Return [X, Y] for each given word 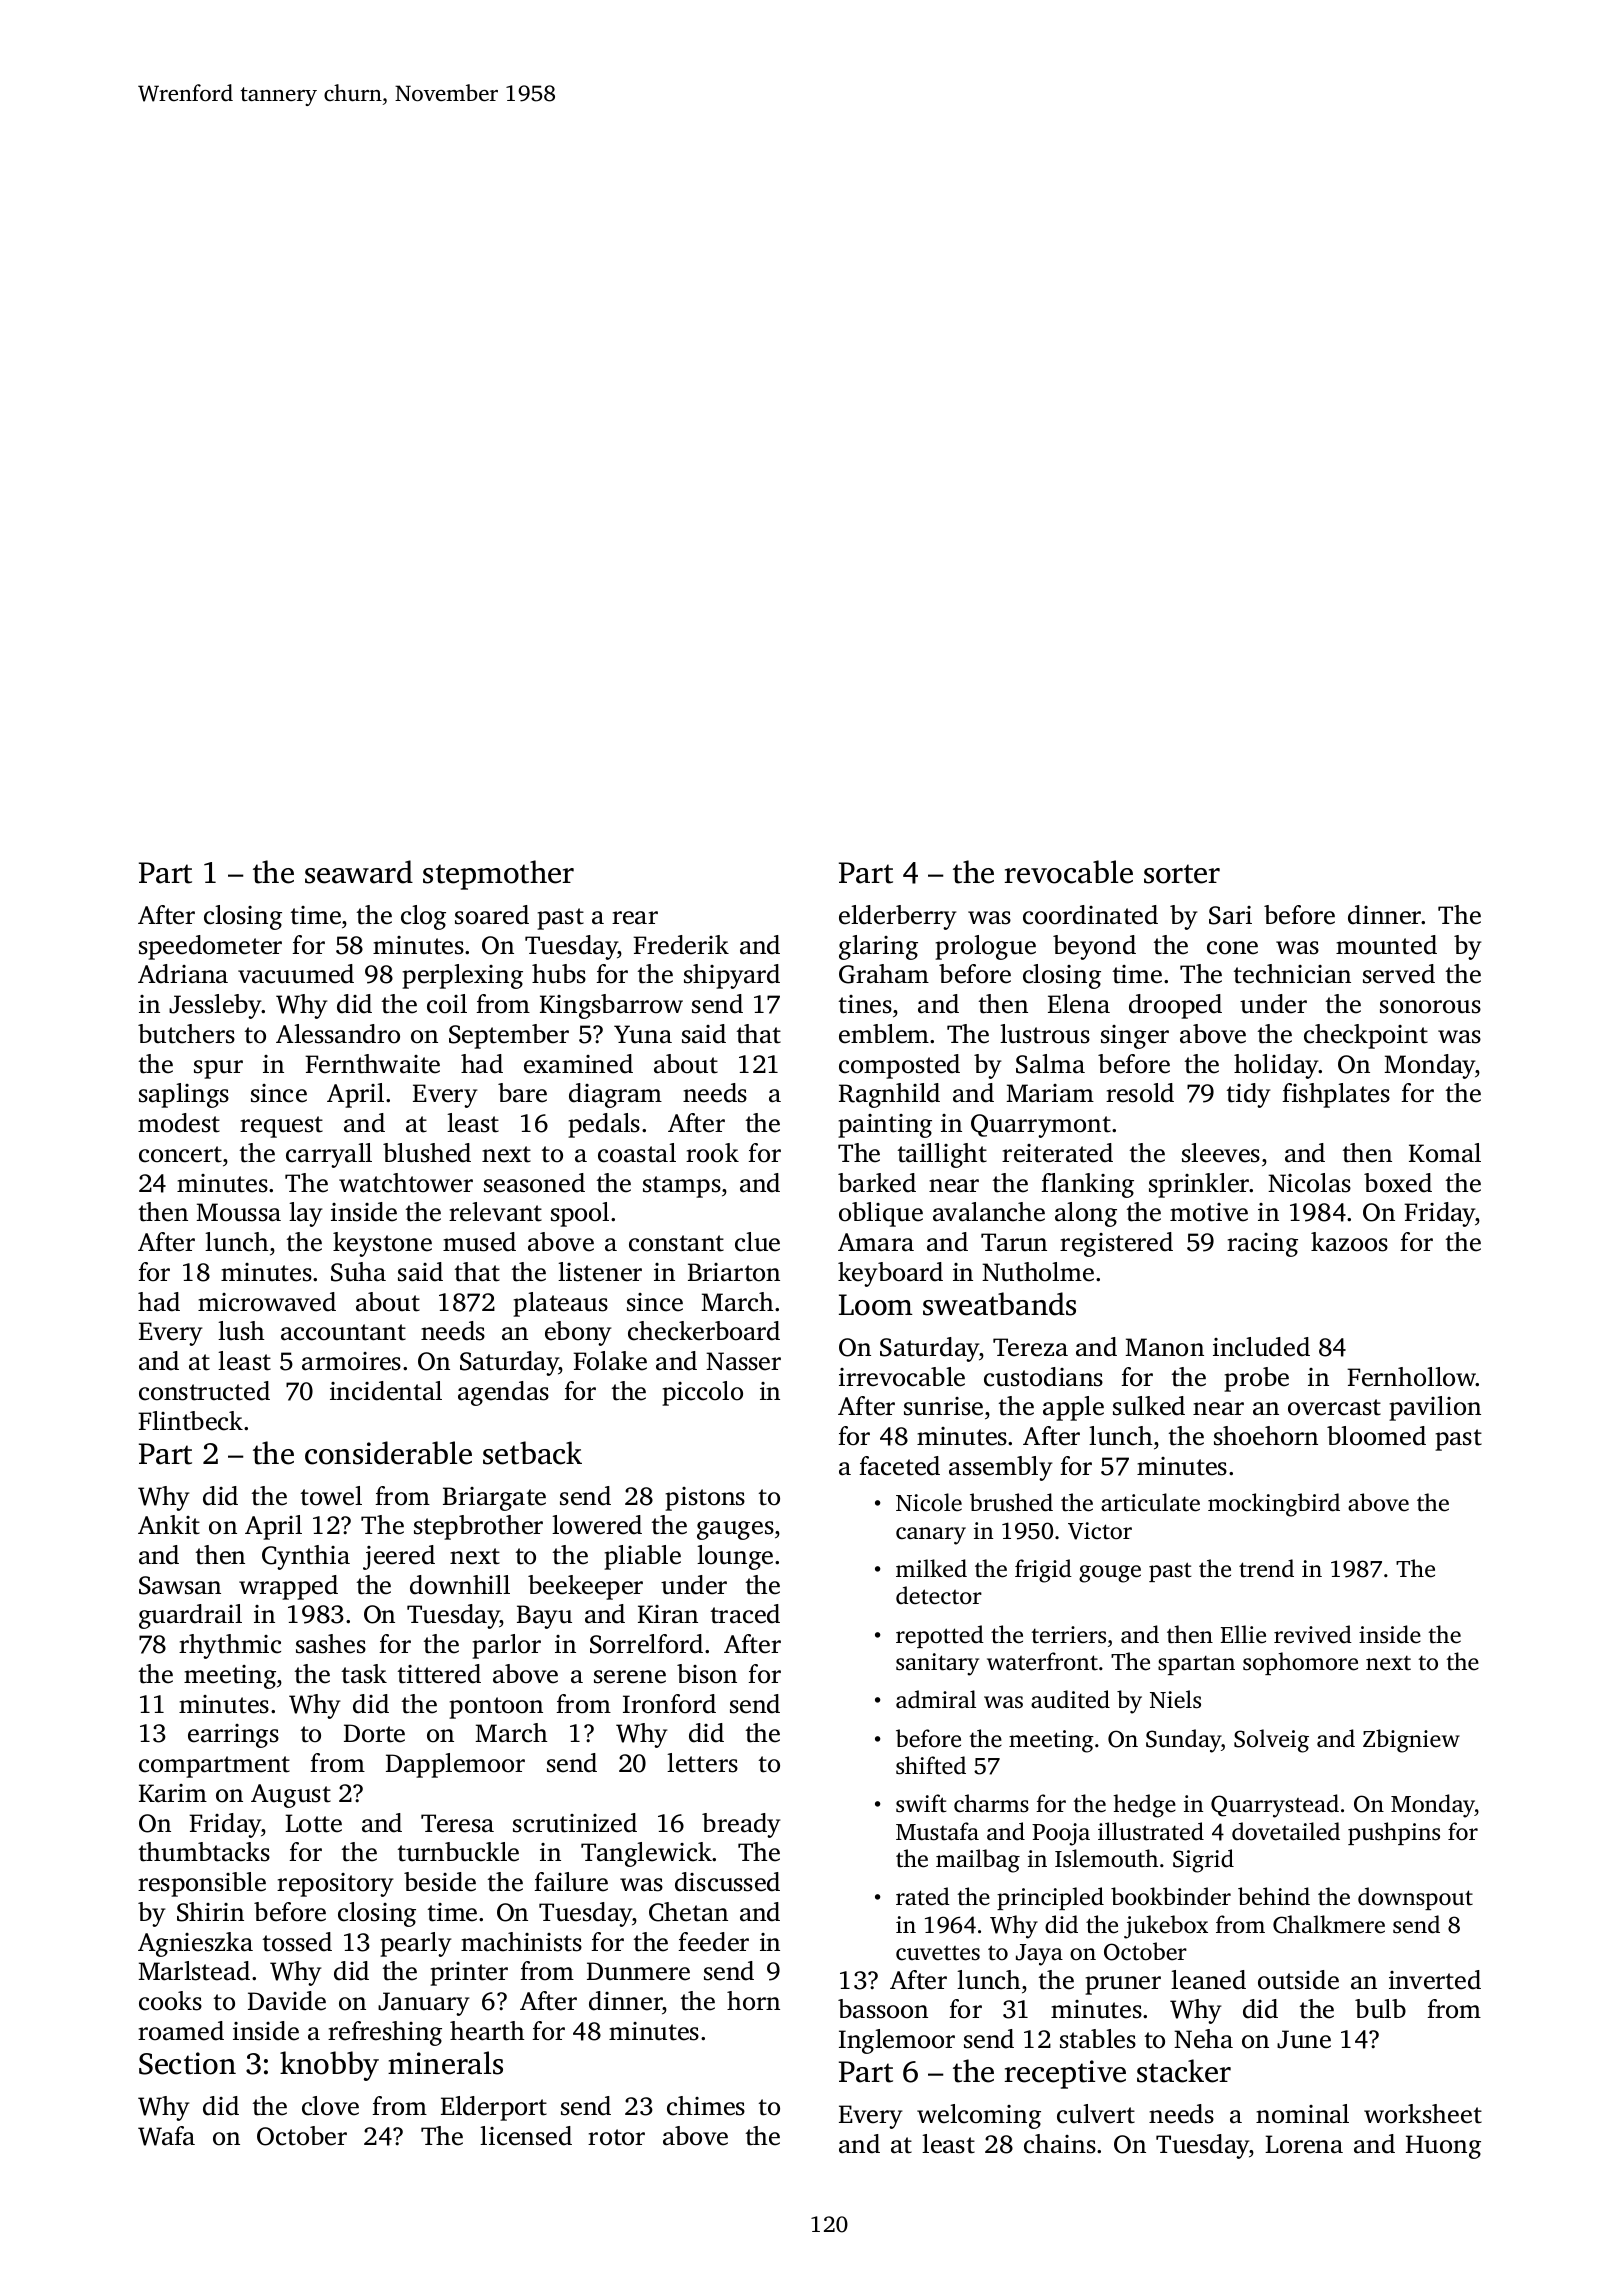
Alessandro [338, 1034]
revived [1313, 1634]
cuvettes [938, 1953]
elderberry [898, 917]
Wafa [166, 2136]
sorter [1182, 874]
